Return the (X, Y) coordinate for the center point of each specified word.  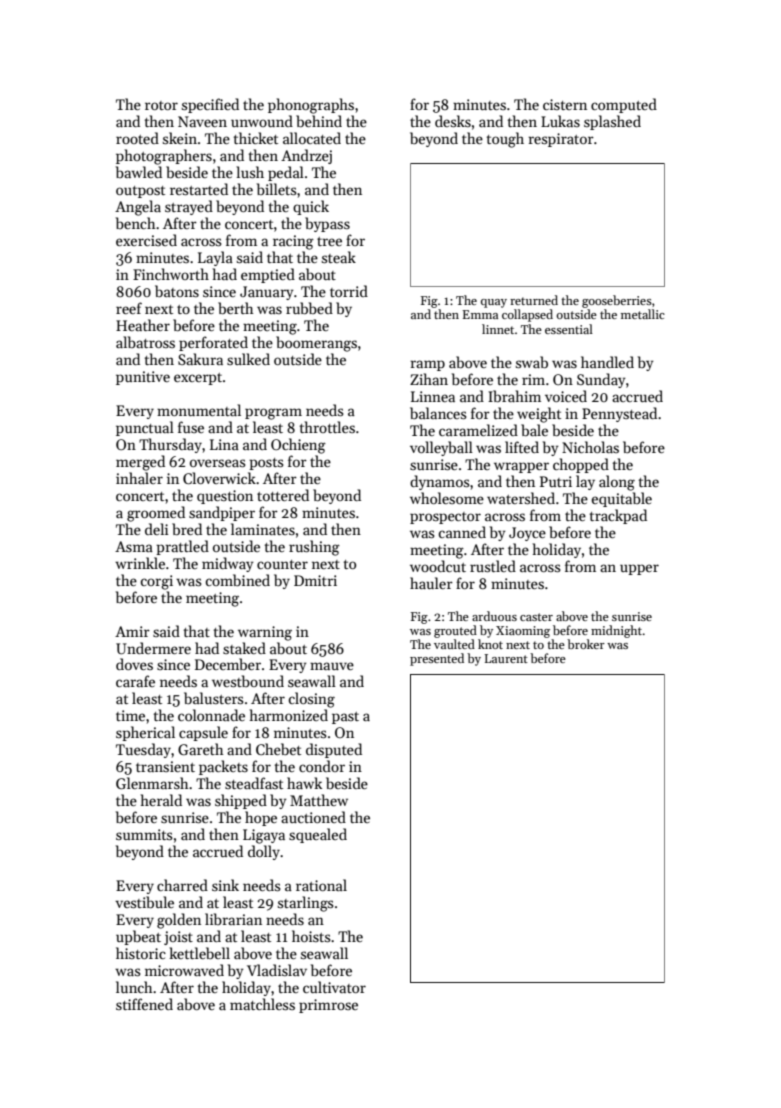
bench (136, 223)
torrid (349, 291)
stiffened (144, 1004)
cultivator (334, 987)
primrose (328, 1006)
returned (534, 300)
